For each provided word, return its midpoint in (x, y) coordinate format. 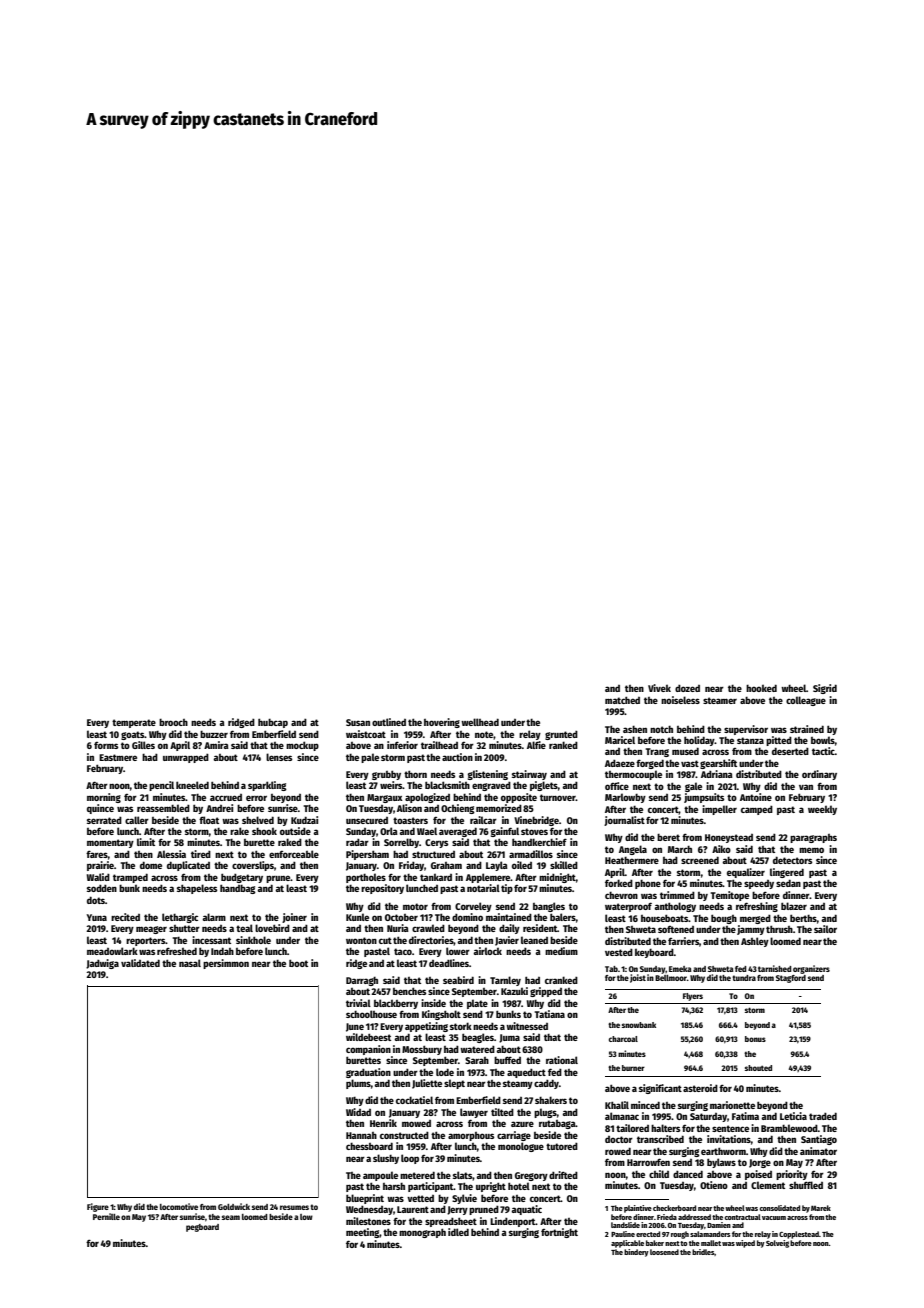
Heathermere (632, 860)
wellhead (480, 722)
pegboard (202, 1228)
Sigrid (825, 689)
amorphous (471, 1136)
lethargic (180, 918)
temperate (134, 723)
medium (561, 951)
